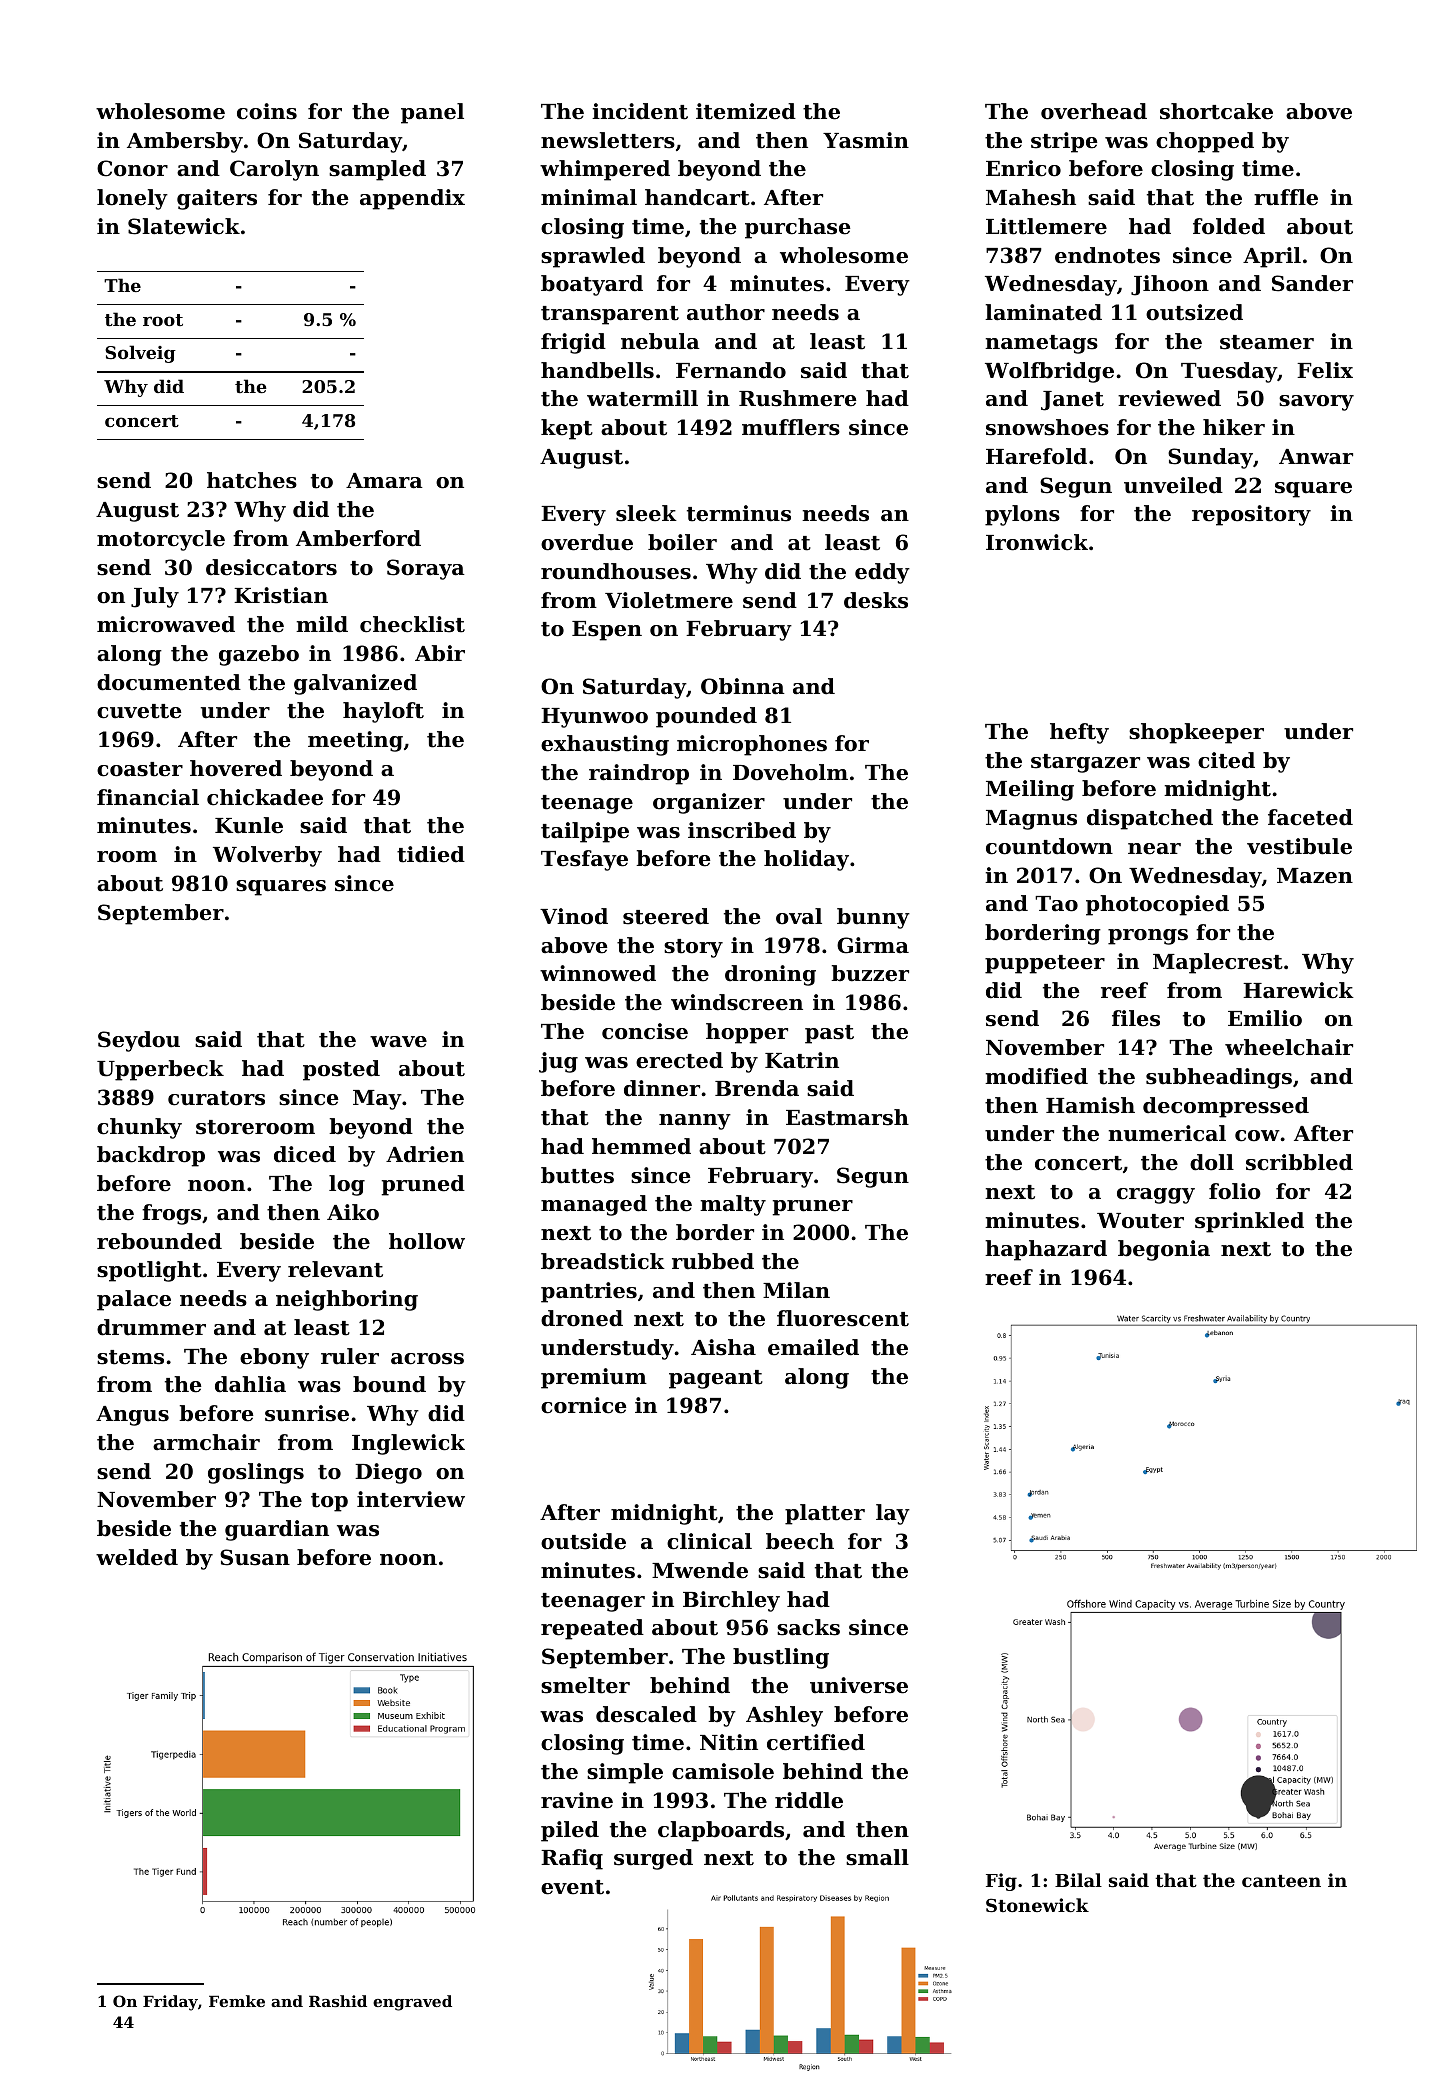  I want to click on stems, so click(130, 1357).
